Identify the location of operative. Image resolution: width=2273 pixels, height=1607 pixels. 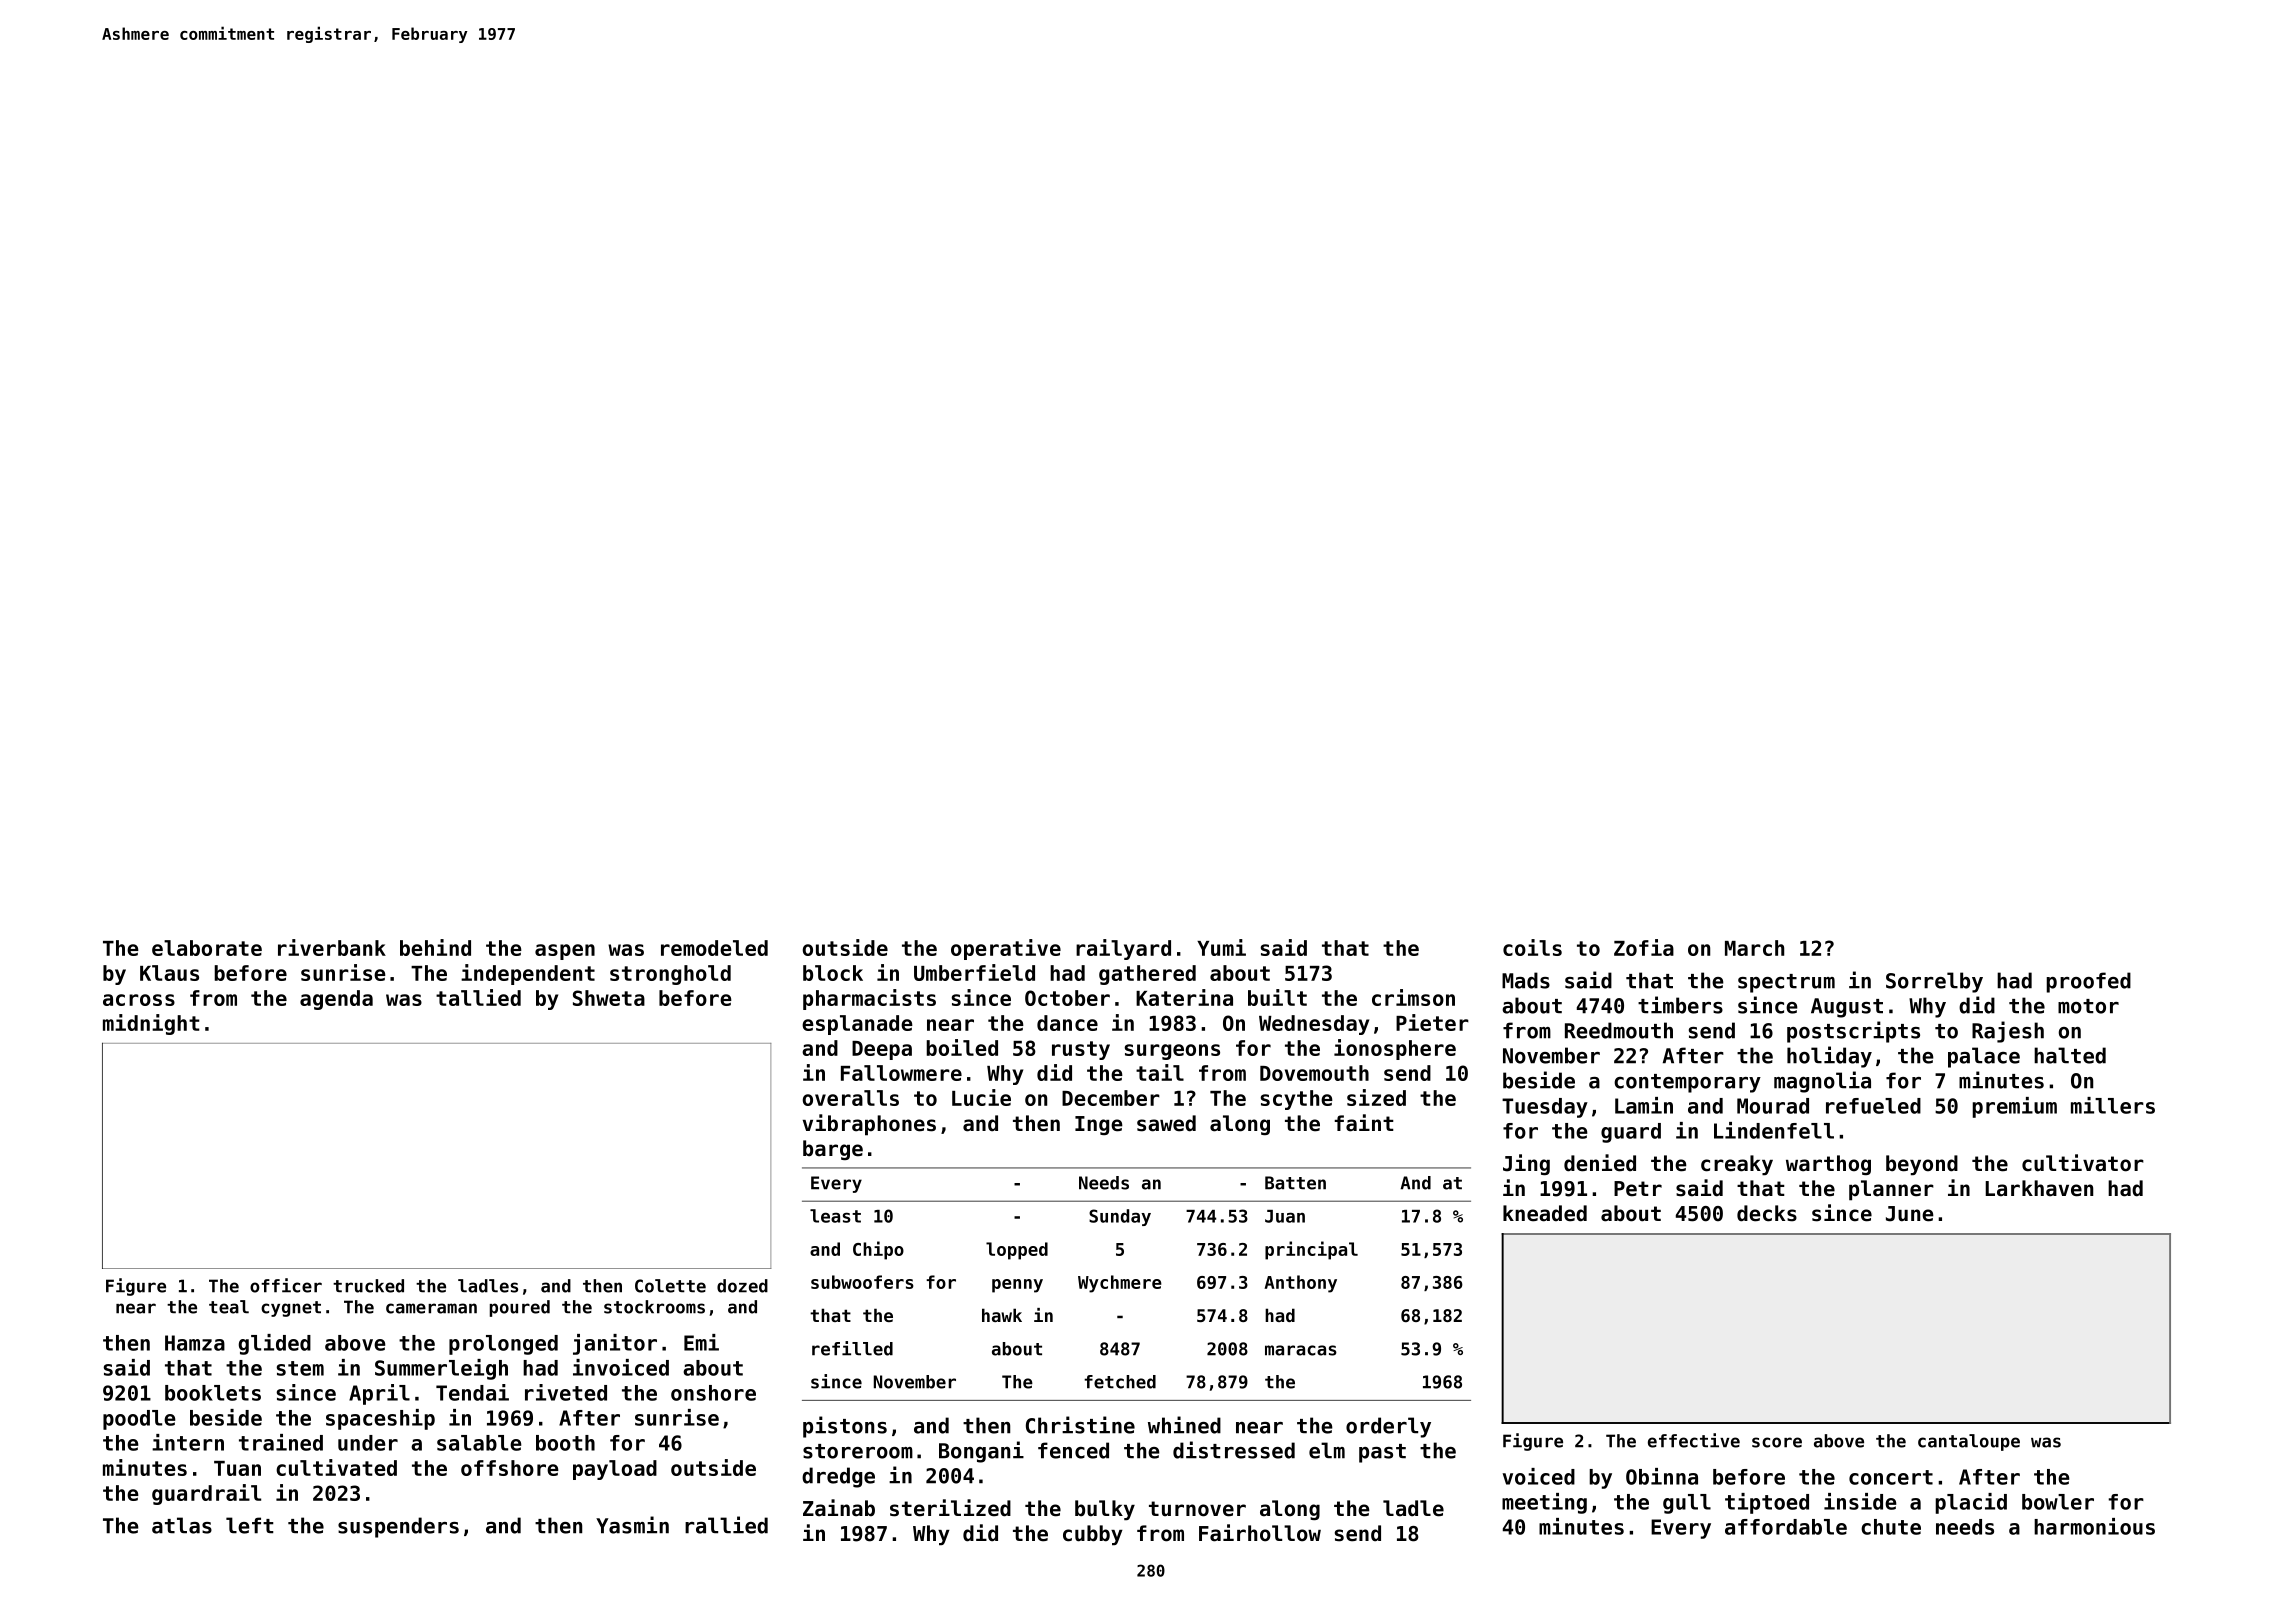
(1006, 949).
